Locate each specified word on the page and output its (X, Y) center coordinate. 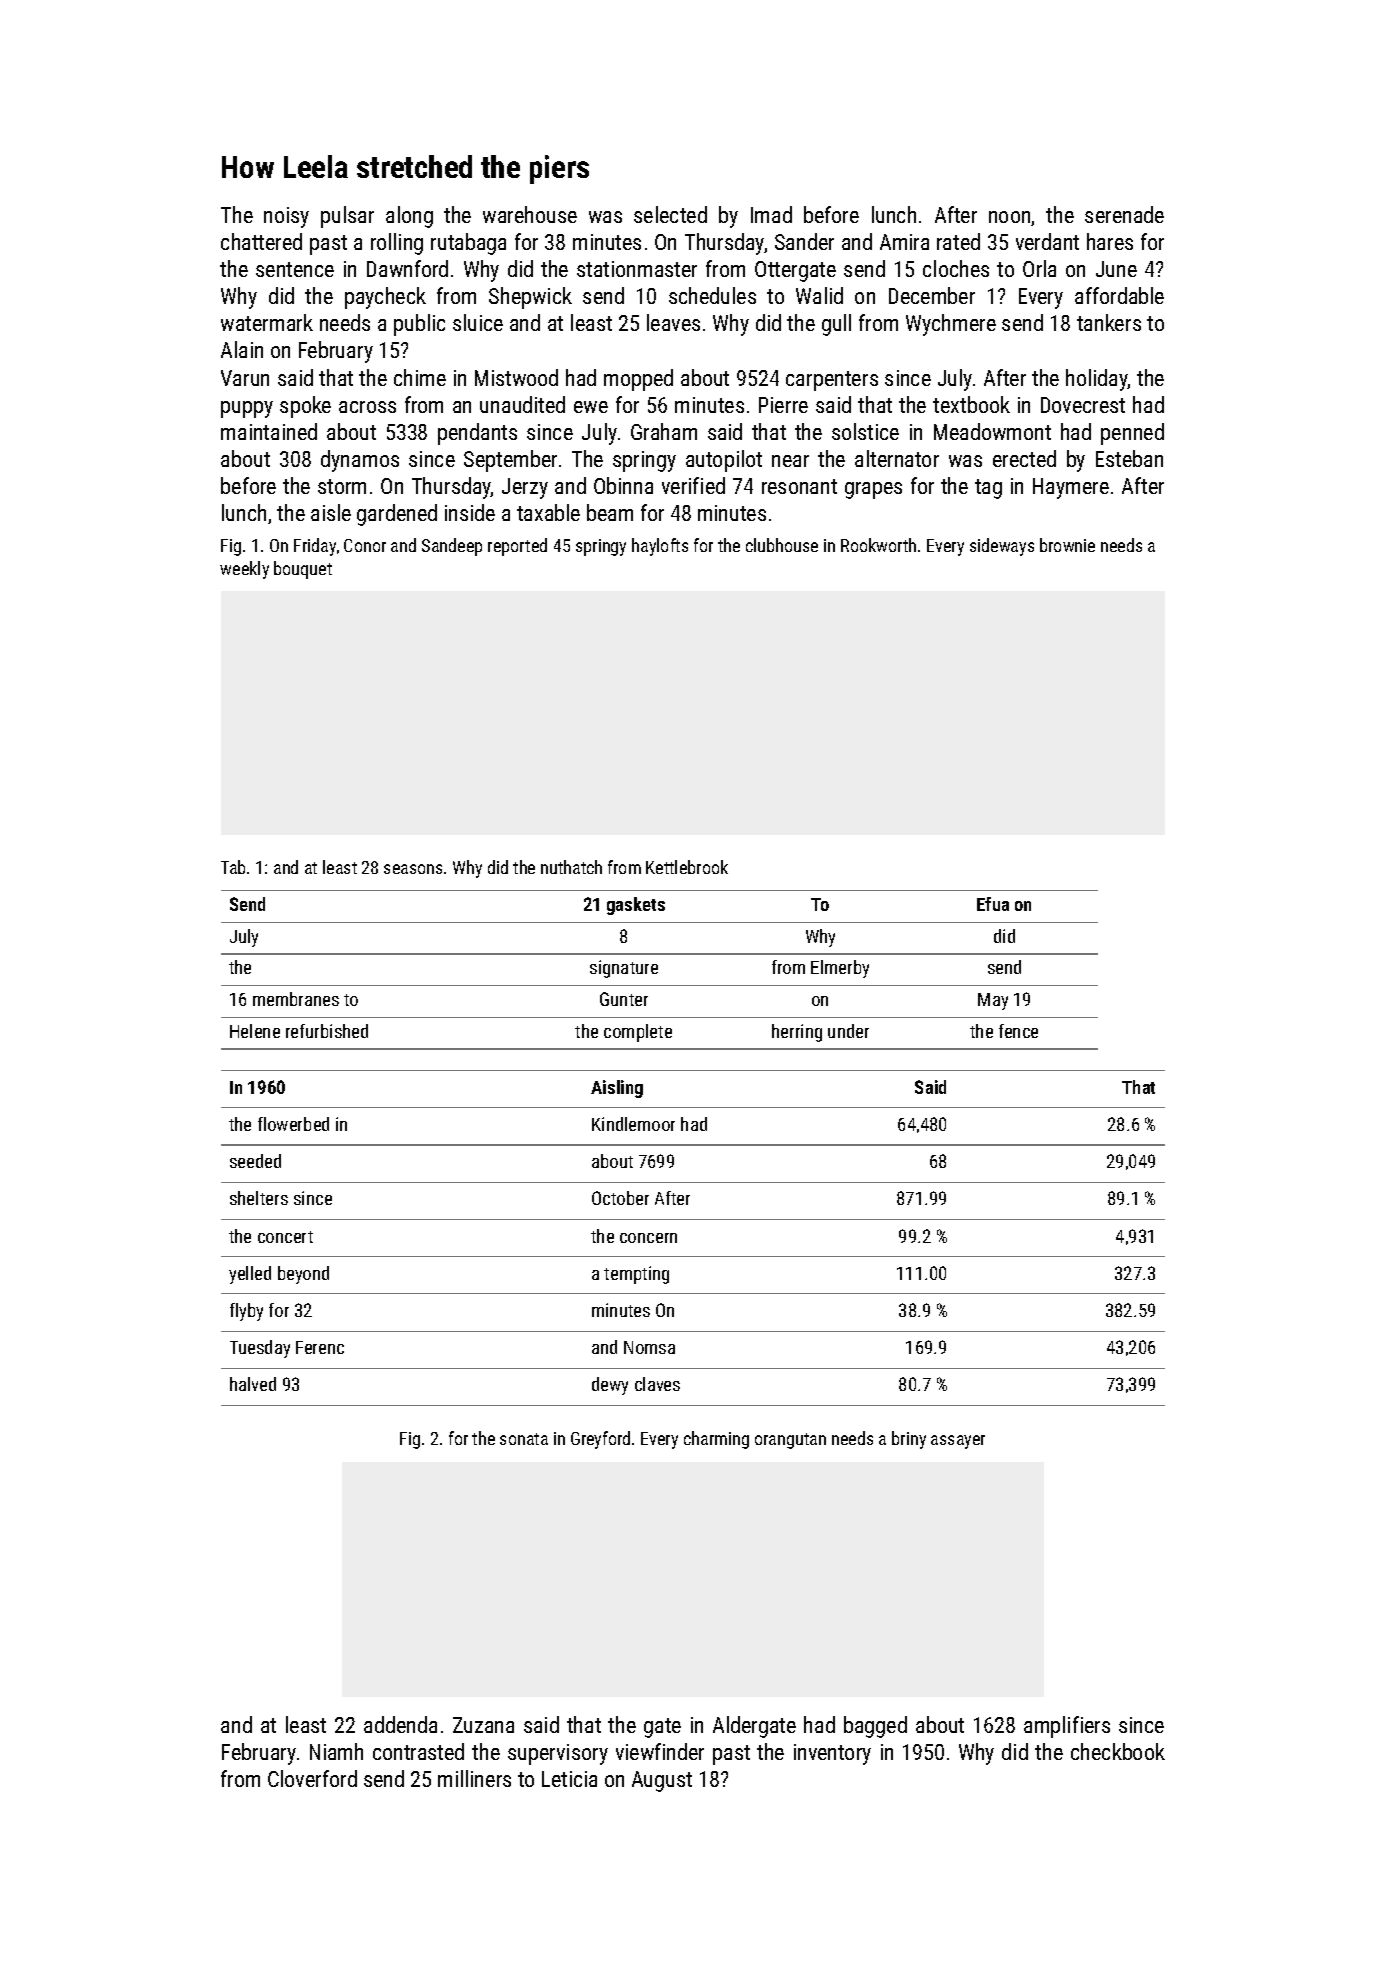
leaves (673, 322)
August (662, 1781)
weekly (244, 570)
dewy (610, 1386)
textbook (971, 404)
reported (517, 547)
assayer (958, 1442)
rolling (397, 244)
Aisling (617, 1089)
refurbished (327, 1031)
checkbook (1118, 1751)
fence (1018, 1031)
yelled (250, 1275)
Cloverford (312, 1778)
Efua (993, 904)
